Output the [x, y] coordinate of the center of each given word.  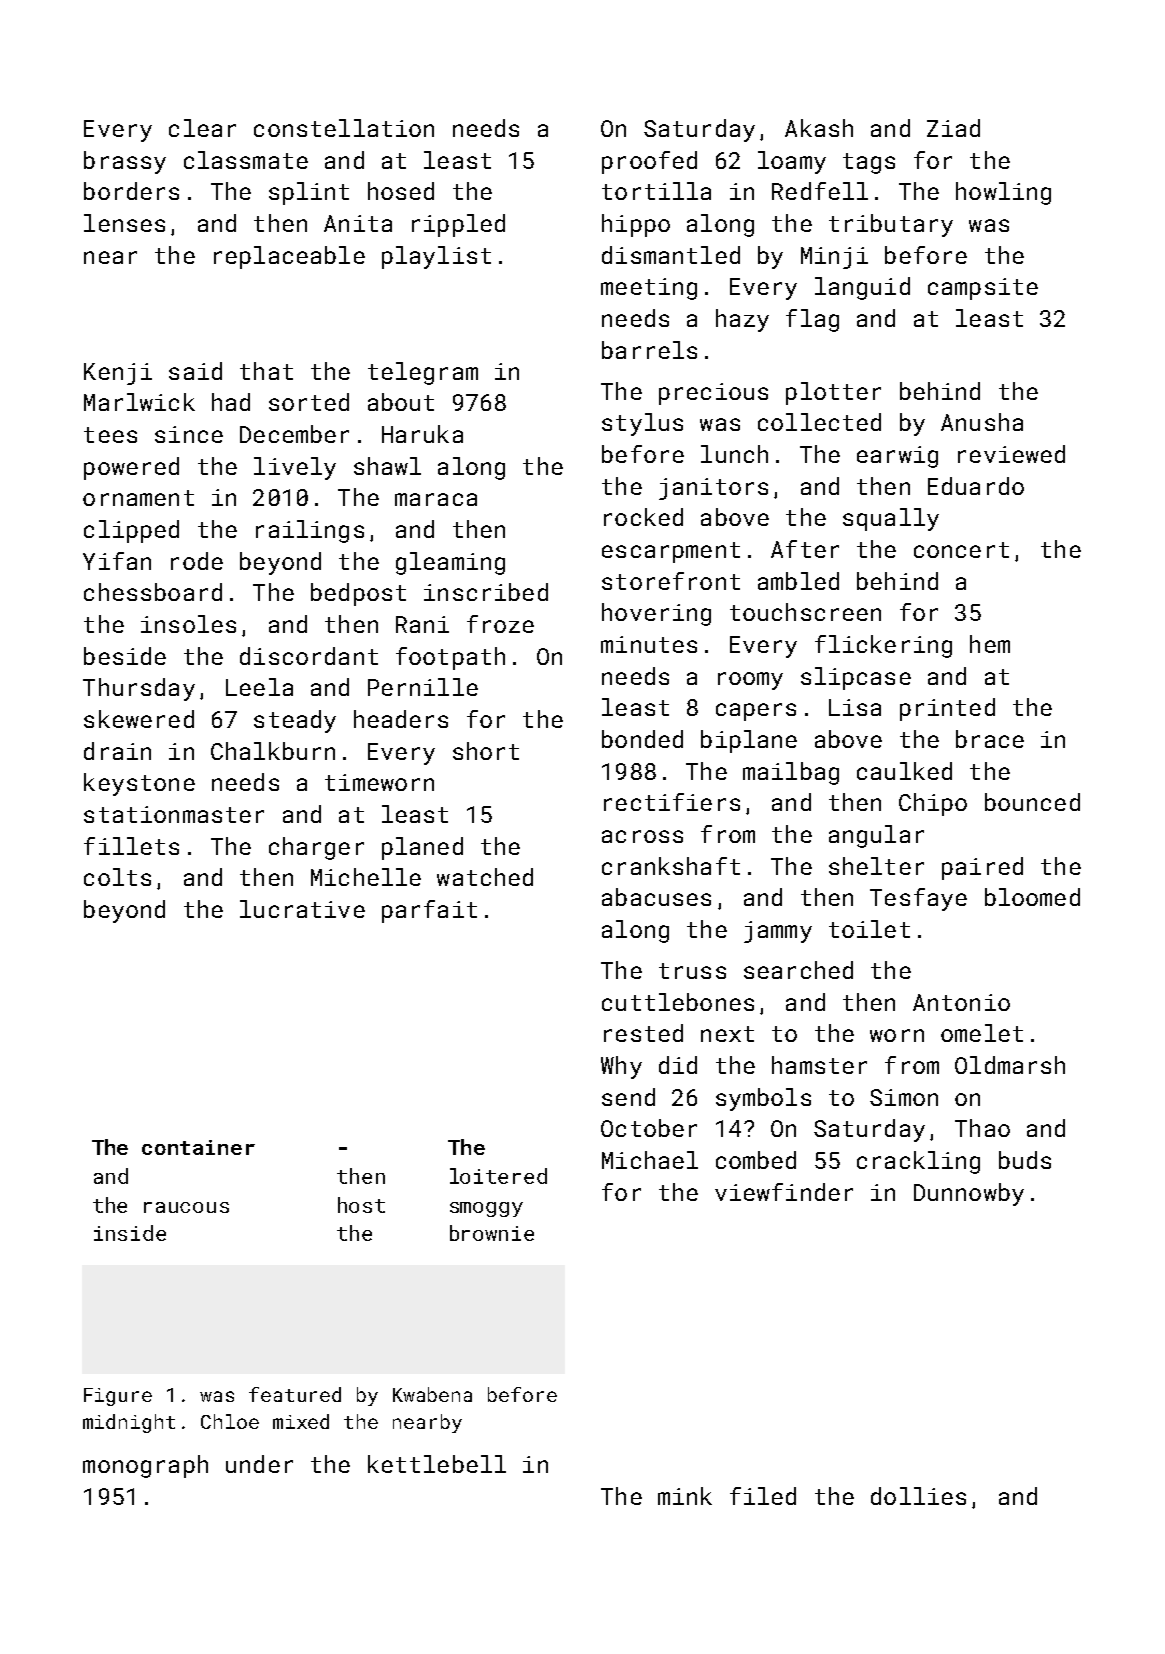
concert [961, 550]
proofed [649, 162]
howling [1003, 193]
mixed [301, 1421]
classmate [246, 160]
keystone [139, 784]
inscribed [486, 592]
